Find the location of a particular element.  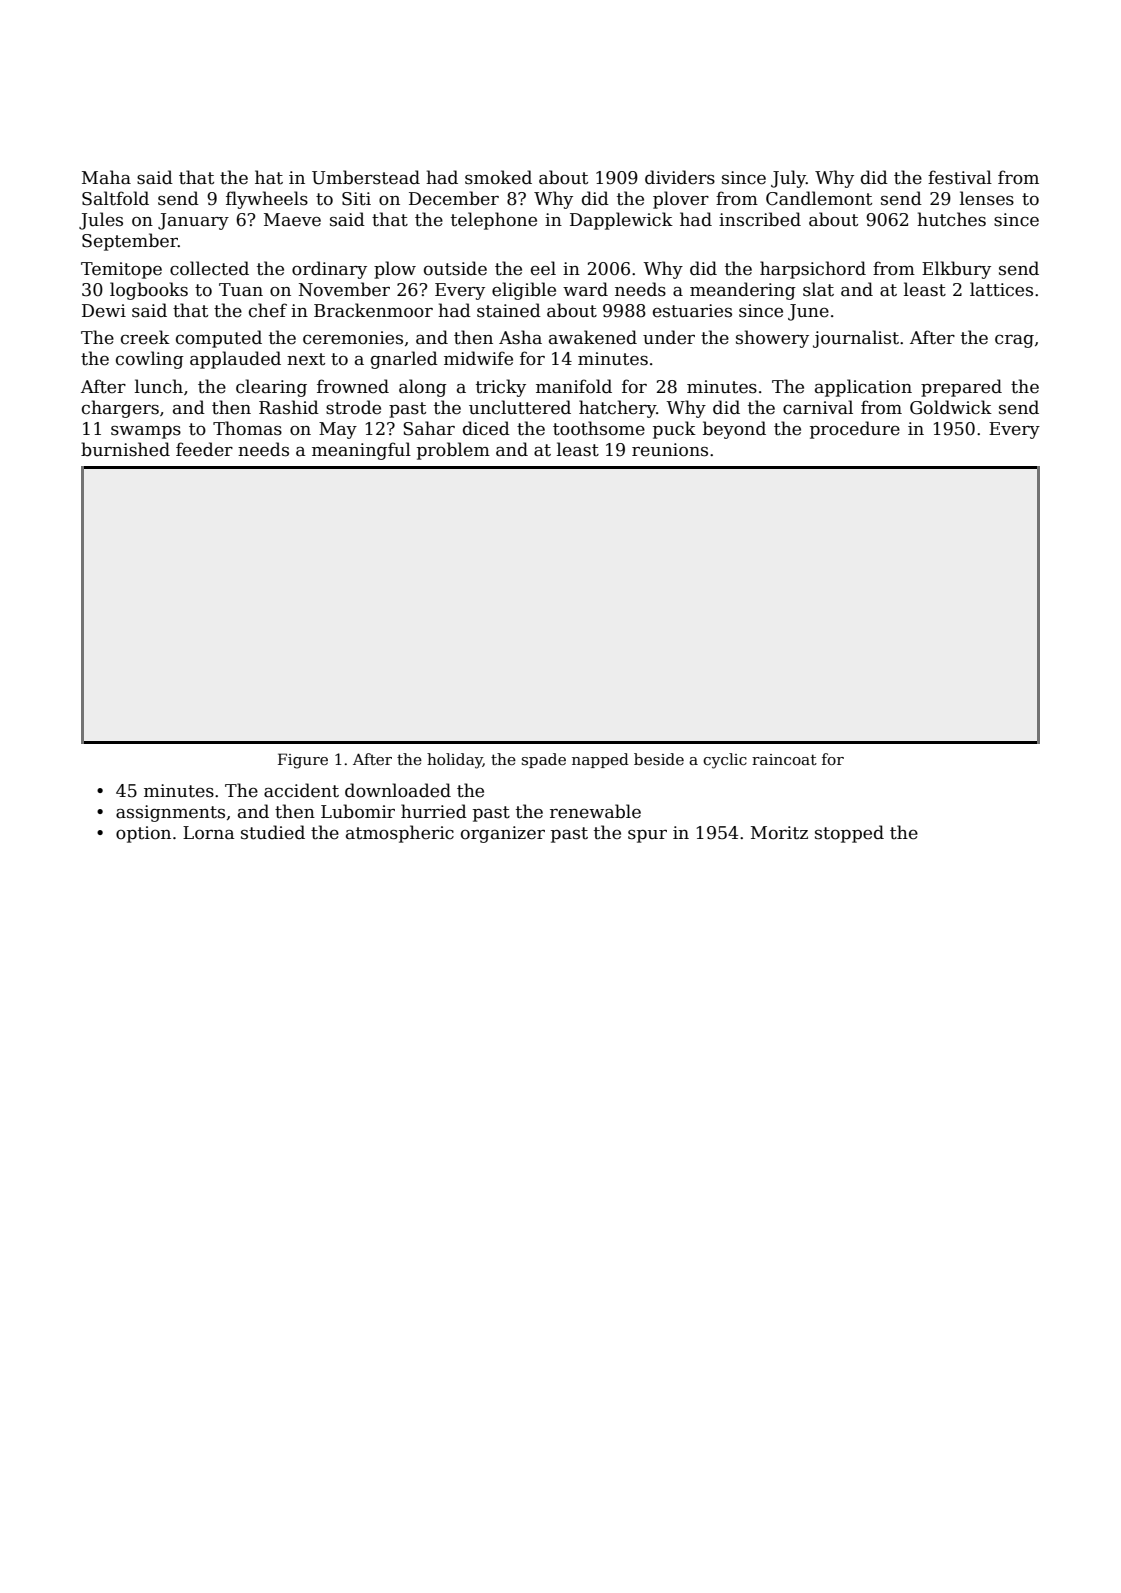

Figure is located at coordinates (303, 761).
